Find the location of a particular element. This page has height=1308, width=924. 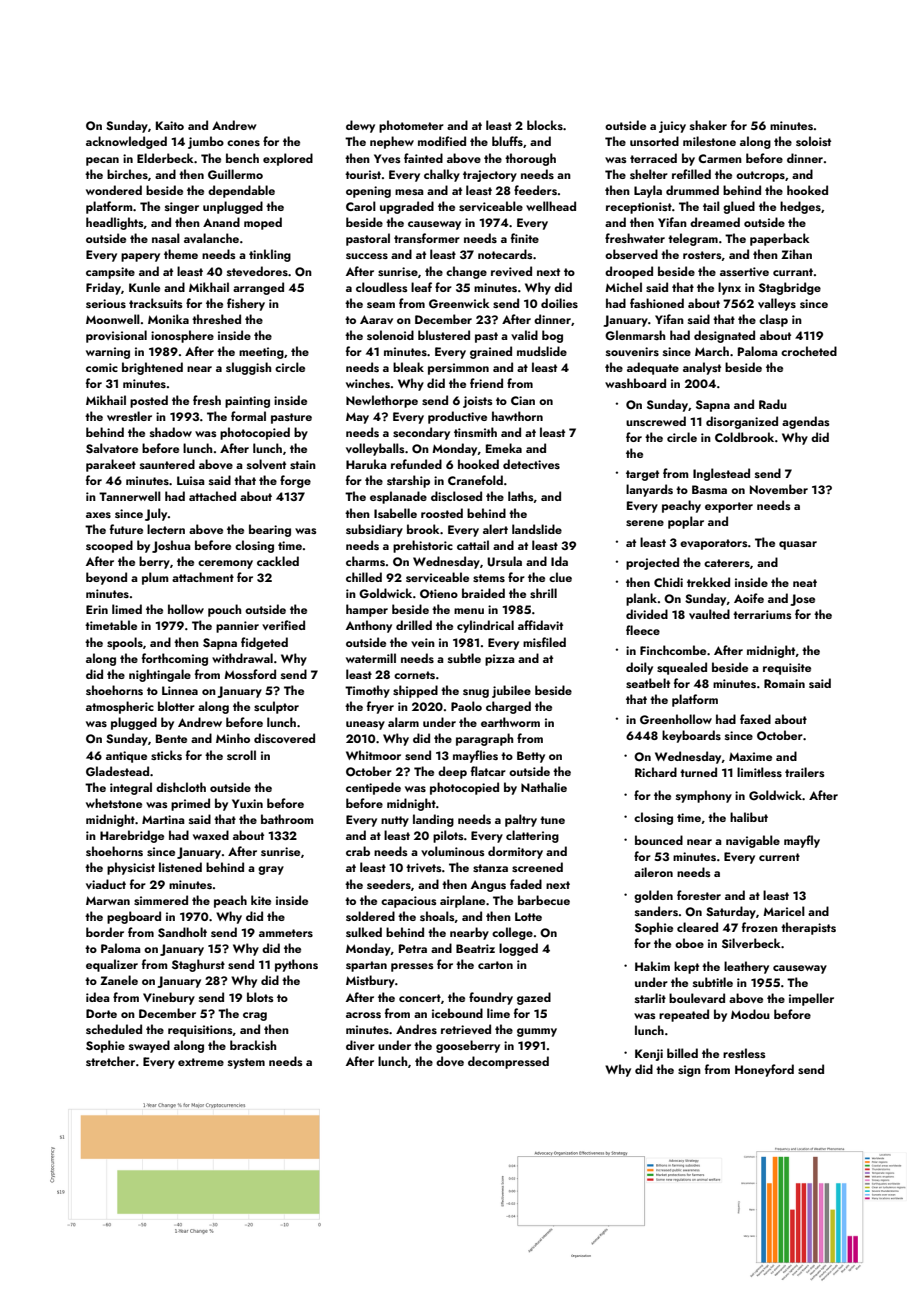

dewy is located at coordinates (360, 126).
